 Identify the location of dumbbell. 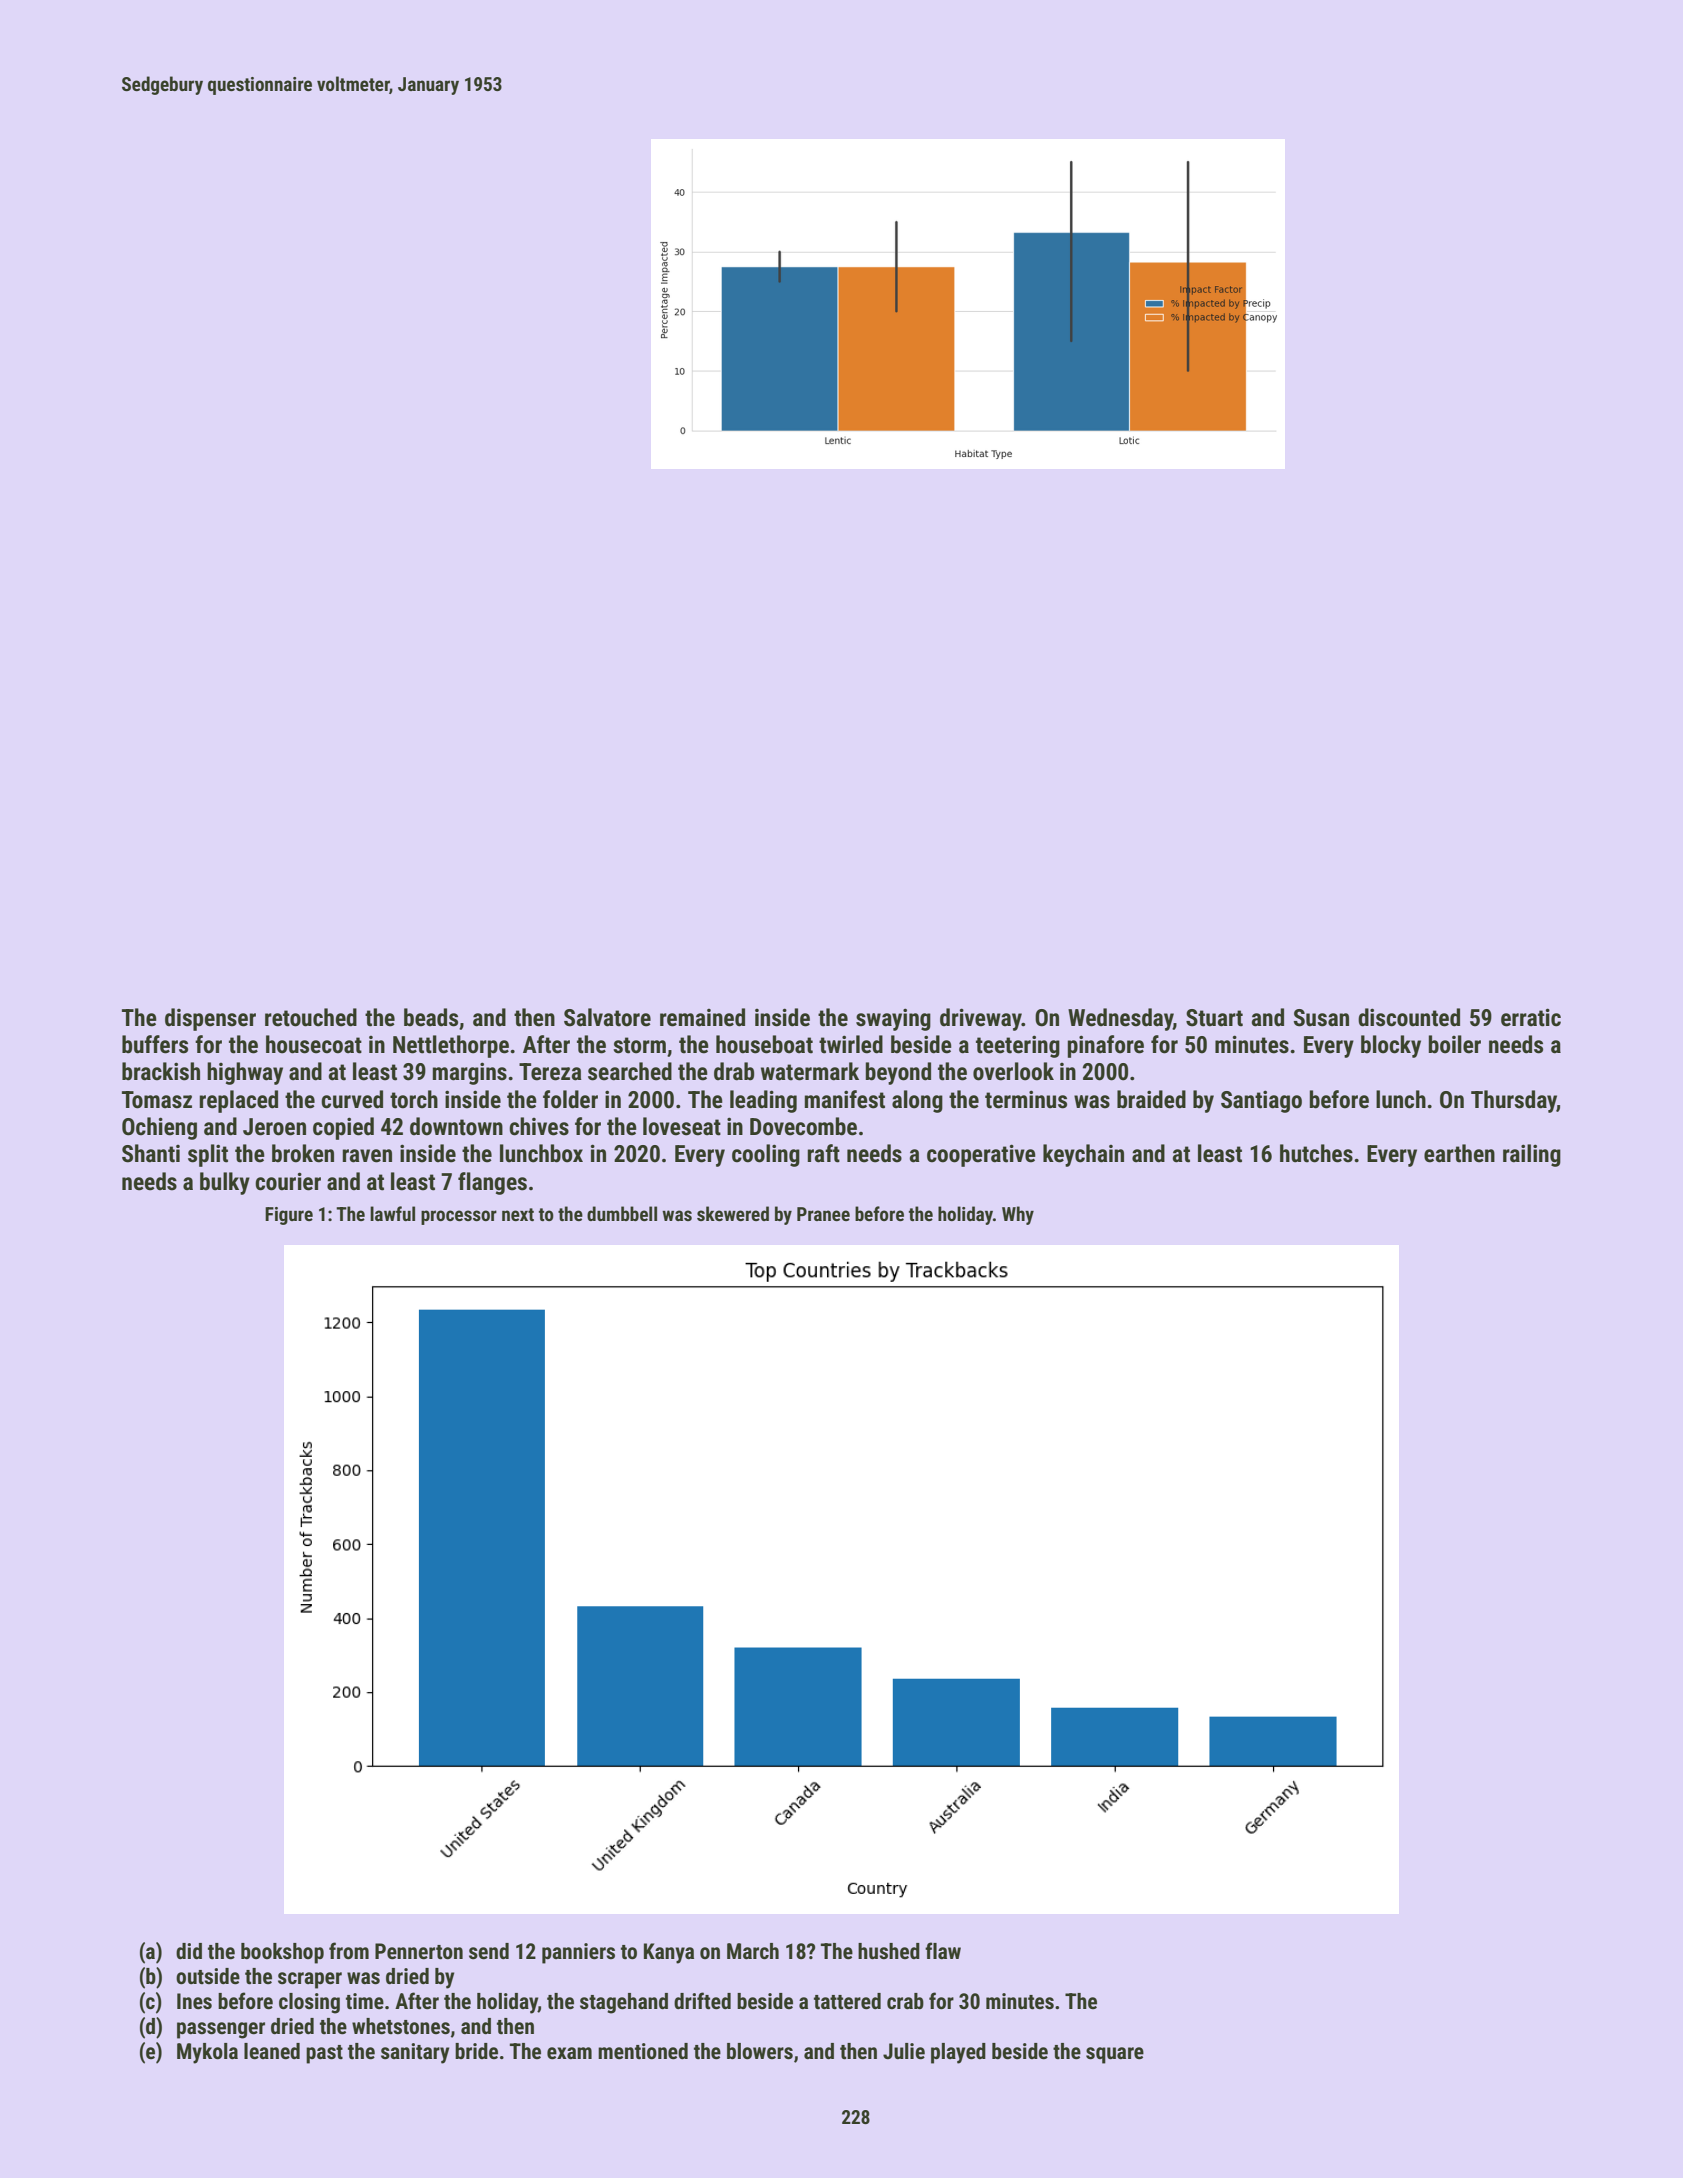
(622, 1213).
